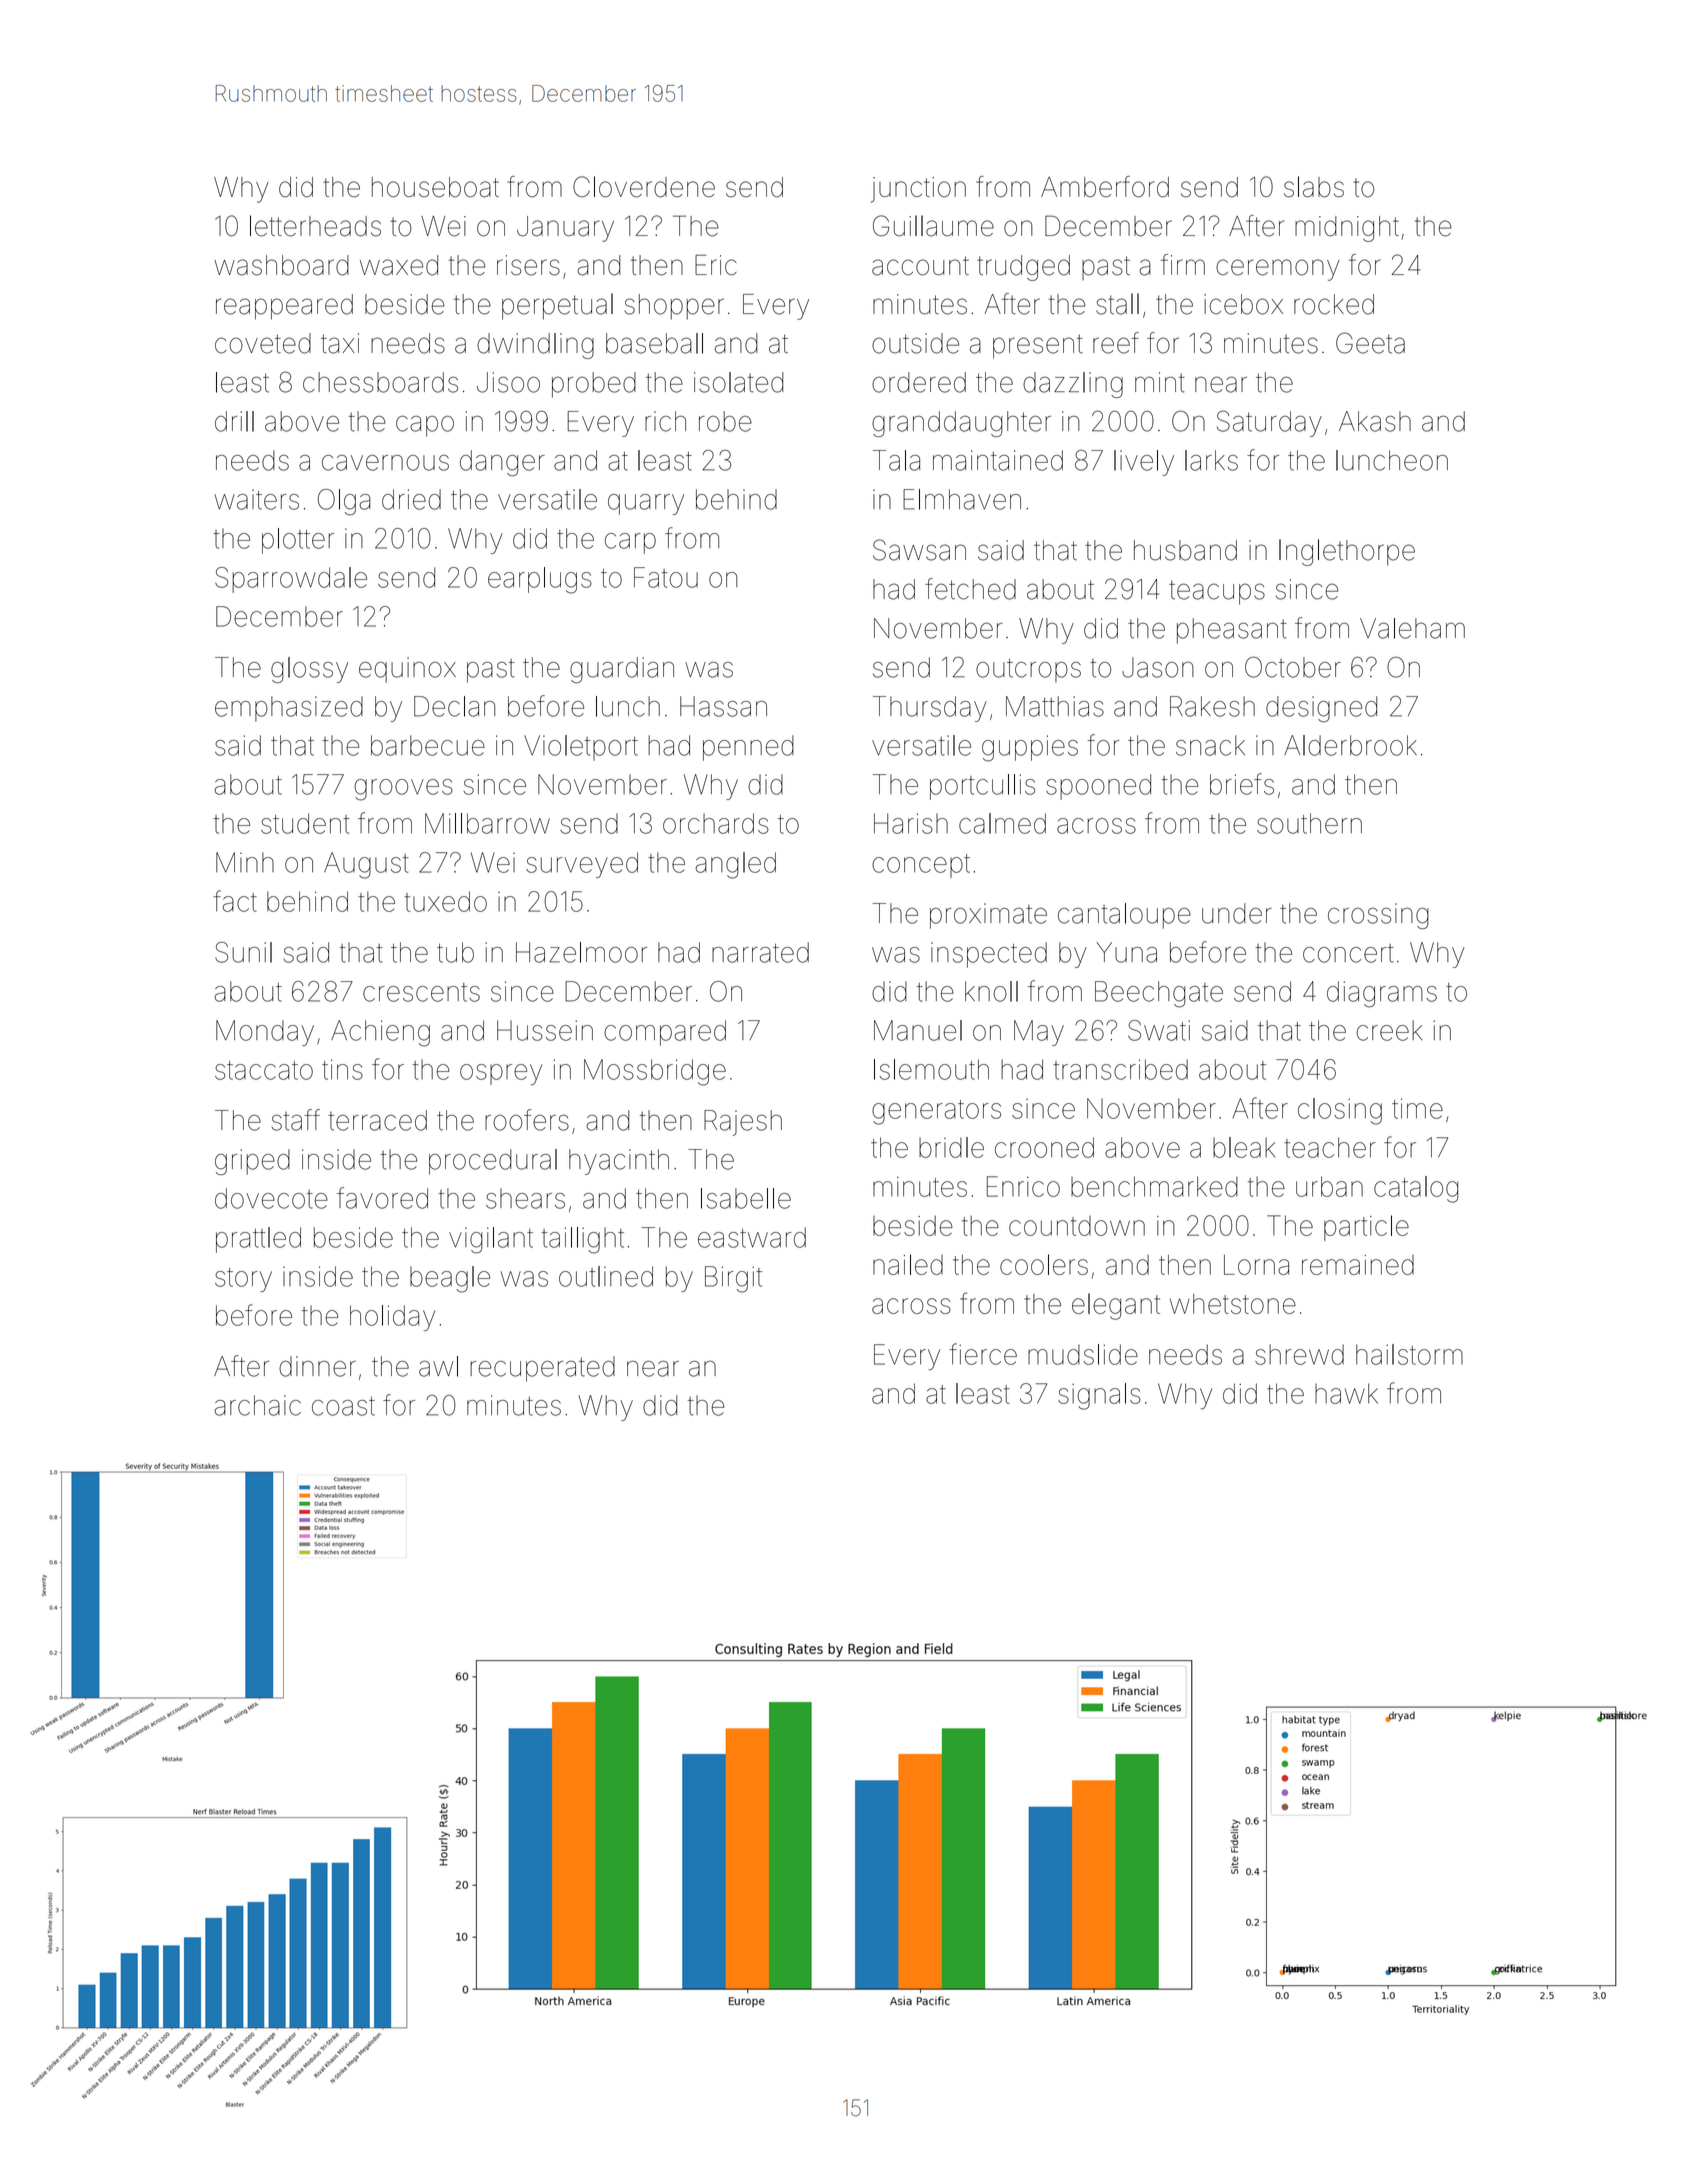  I want to click on closing, so click(1340, 1111).
